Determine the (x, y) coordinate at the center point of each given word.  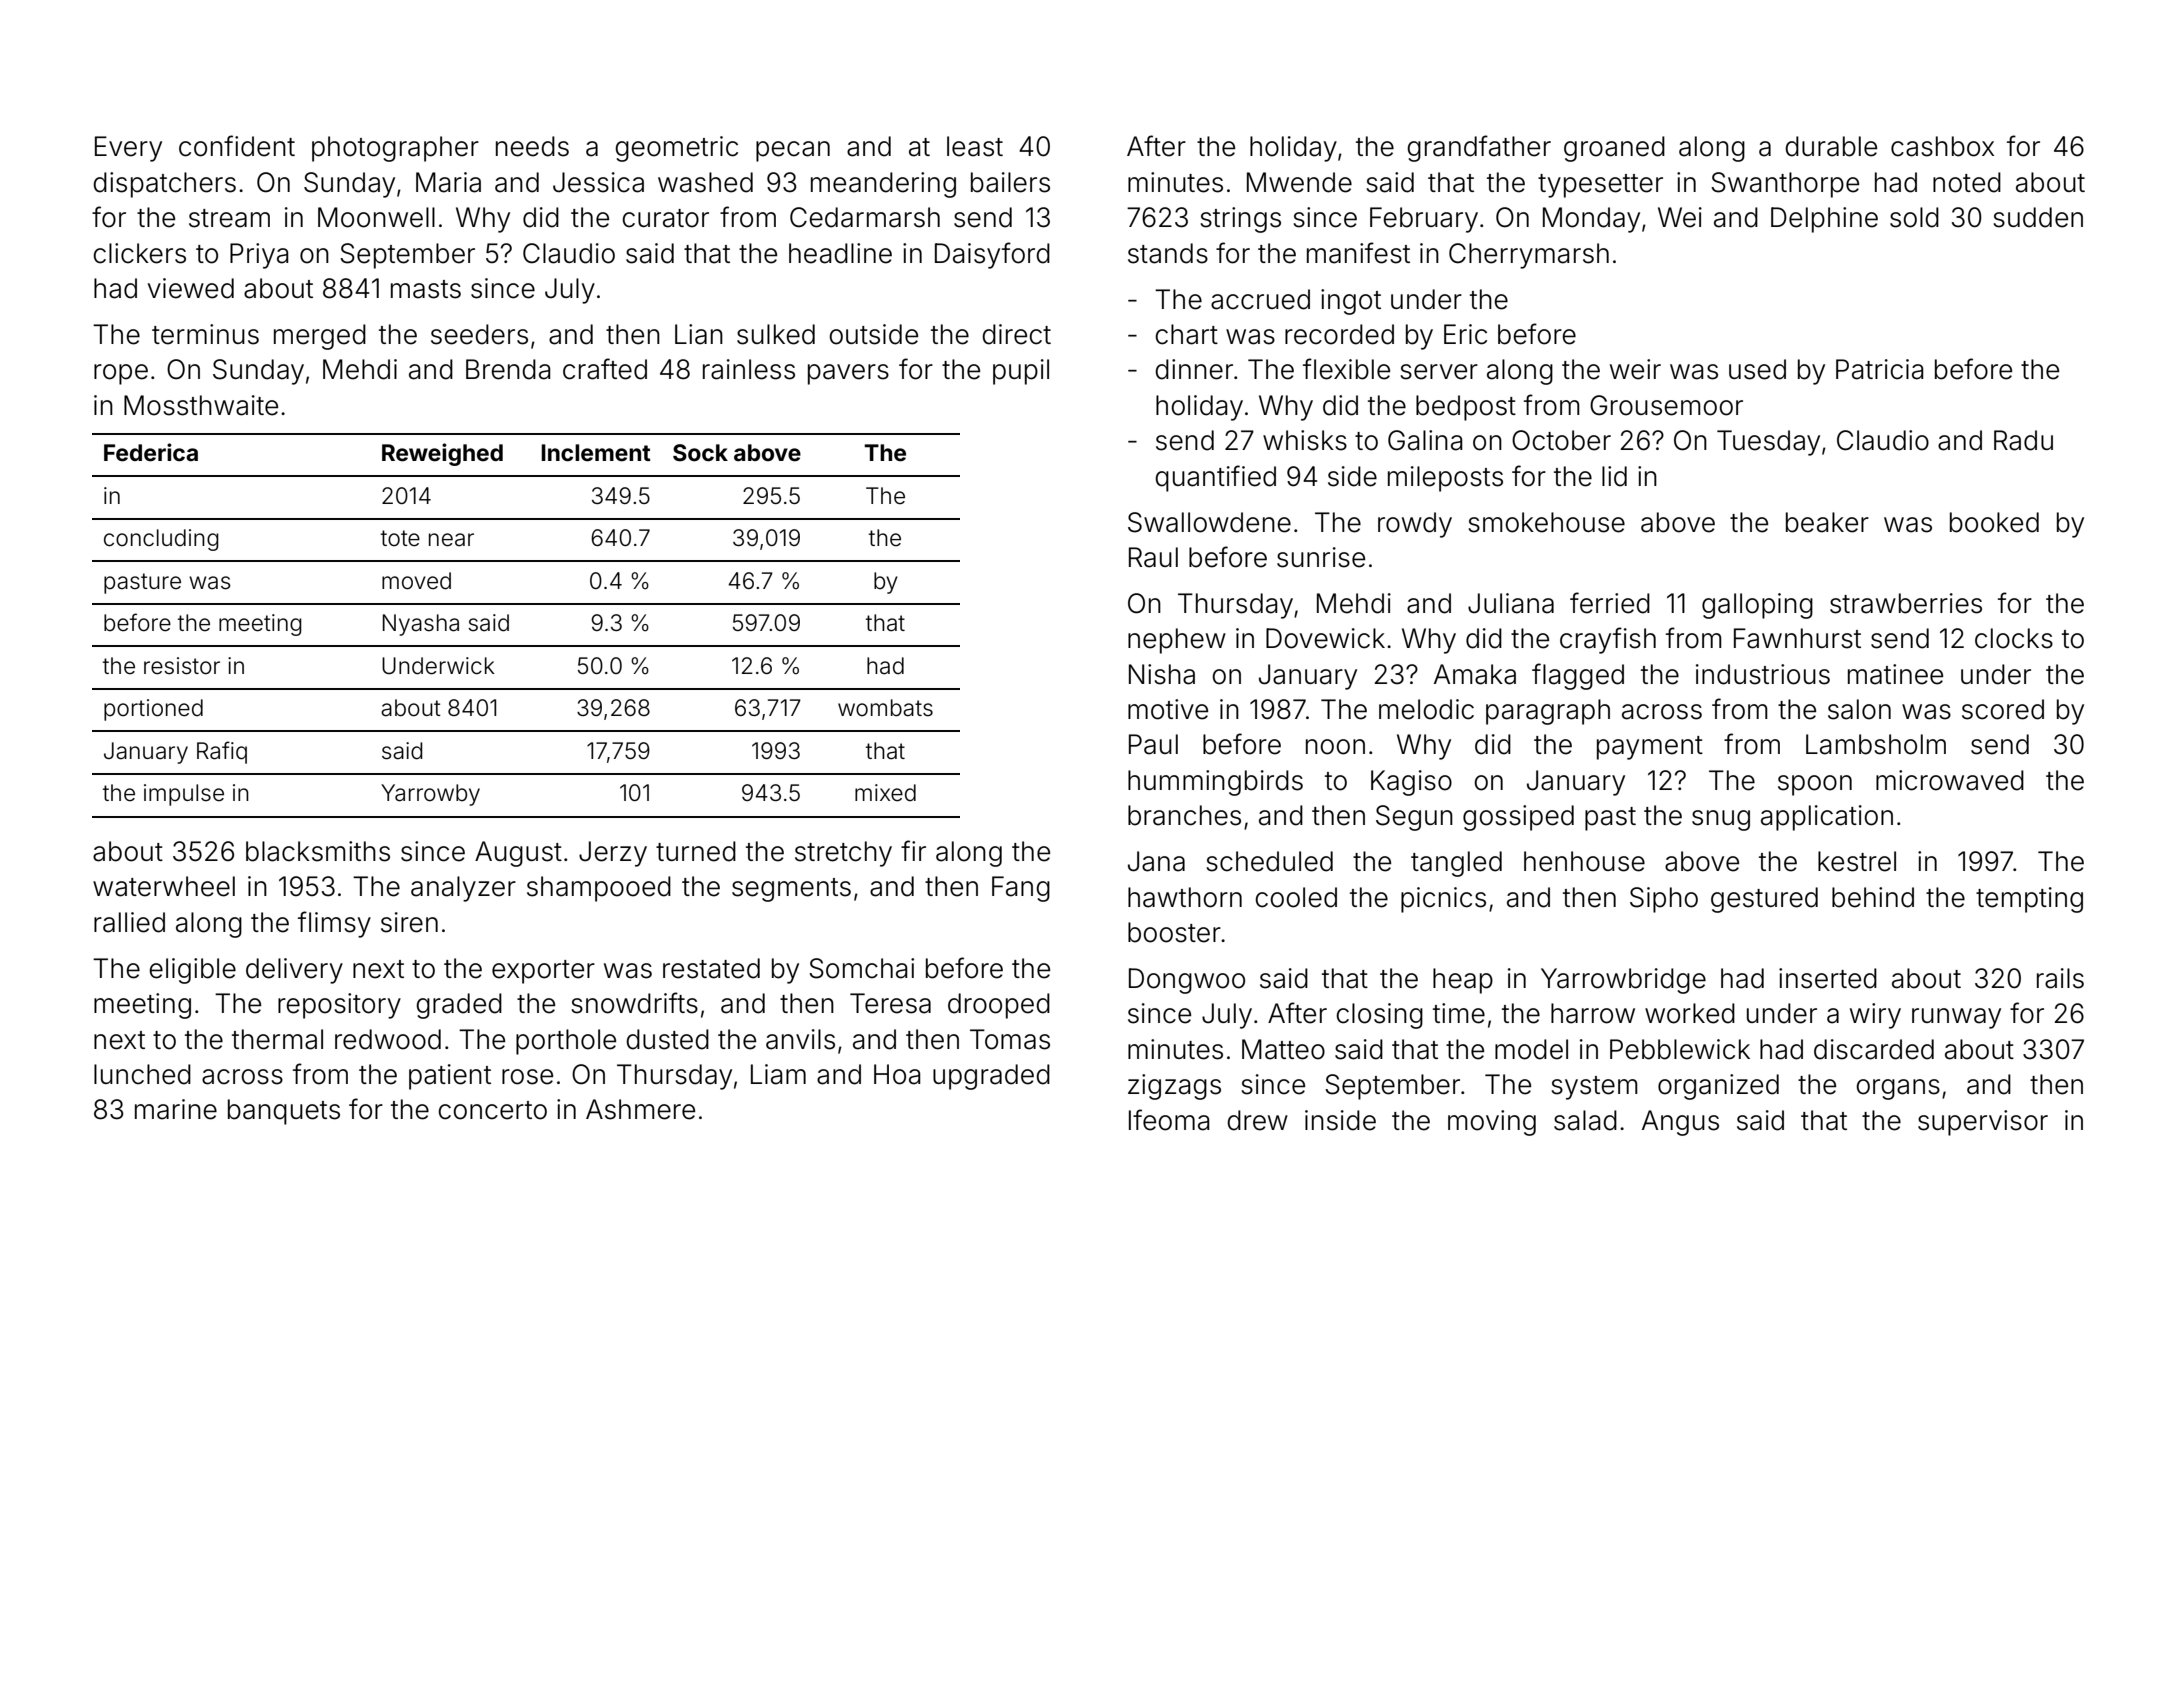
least (975, 146)
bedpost (1466, 408)
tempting (2029, 900)
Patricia (1880, 369)
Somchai (861, 968)
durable (1831, 146)
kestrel (1857, 861)
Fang (1021, 889)
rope (121, 374)
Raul (1153, 557)
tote (400, 538)
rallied (129, 922)
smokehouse (1546, 522)
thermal (277, 1039)
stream (229, 218)
